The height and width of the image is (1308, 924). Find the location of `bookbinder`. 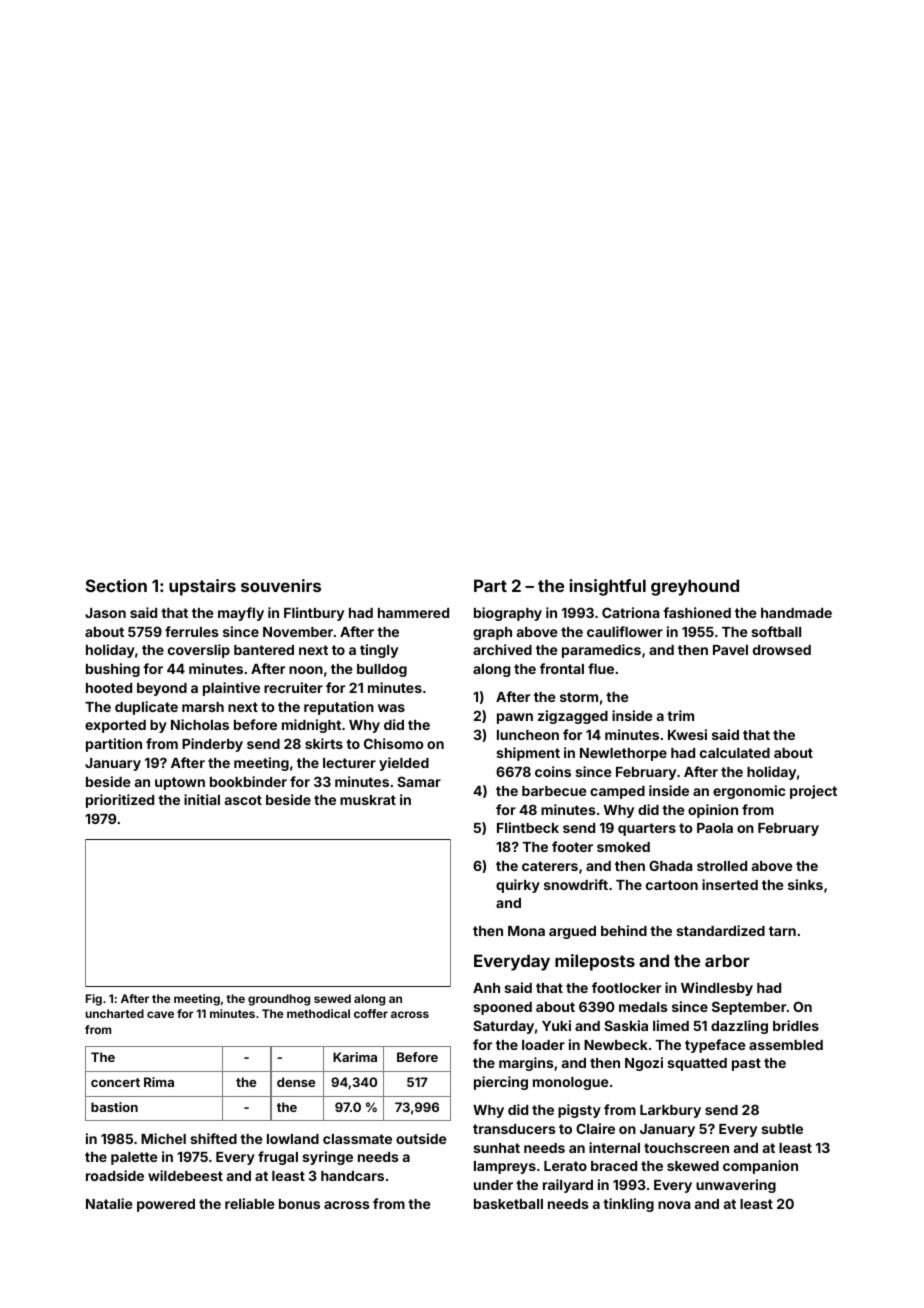

bookbinder is located at coordinates (248, 781).
